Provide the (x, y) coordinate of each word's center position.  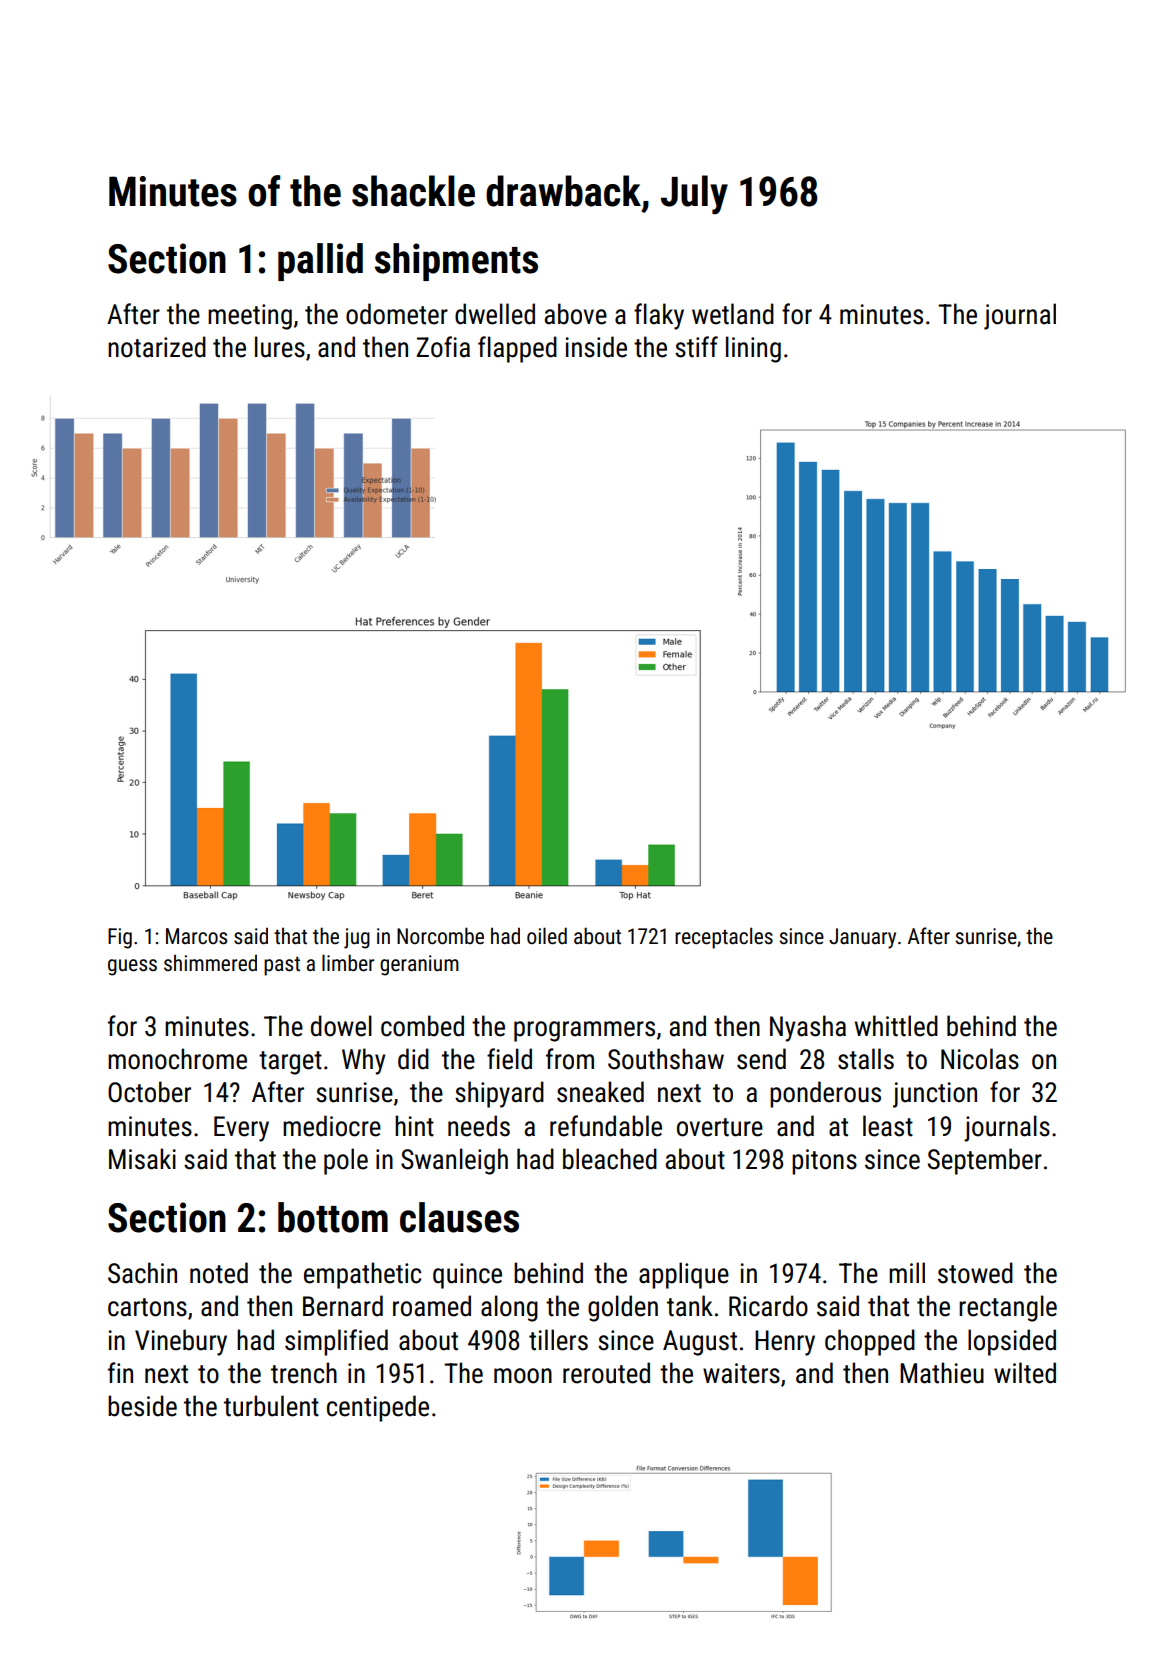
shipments (456, 262)
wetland (733, 314)
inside (596, 347)
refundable (606, 1126)
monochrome (177, 1059)
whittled (896, 1026)
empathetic (362, 1275)
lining (753, 349)
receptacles (724, 938)
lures (280, 347)
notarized (157, 347)
